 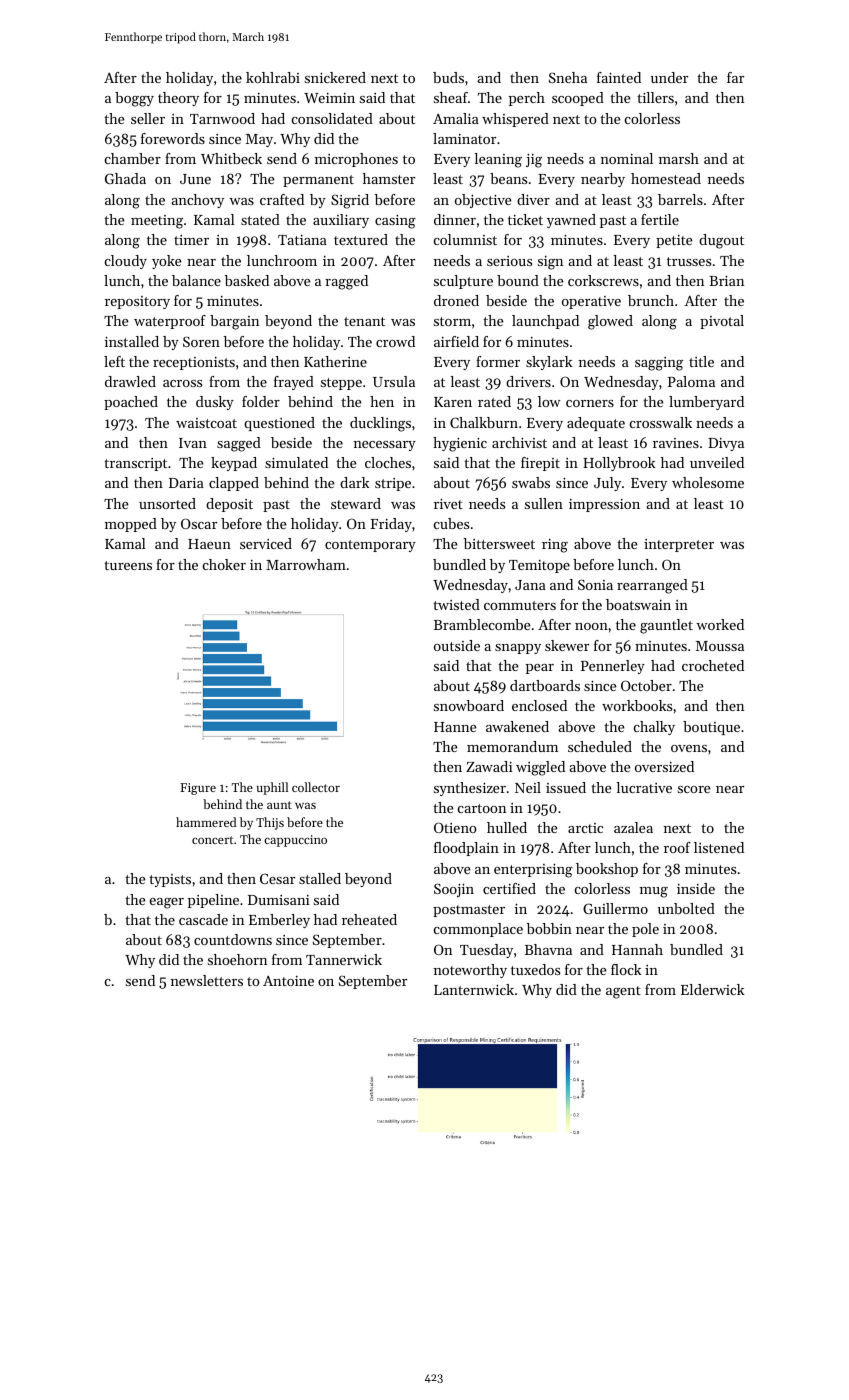 I want to click on uphill, so click(x=272, y=788).
